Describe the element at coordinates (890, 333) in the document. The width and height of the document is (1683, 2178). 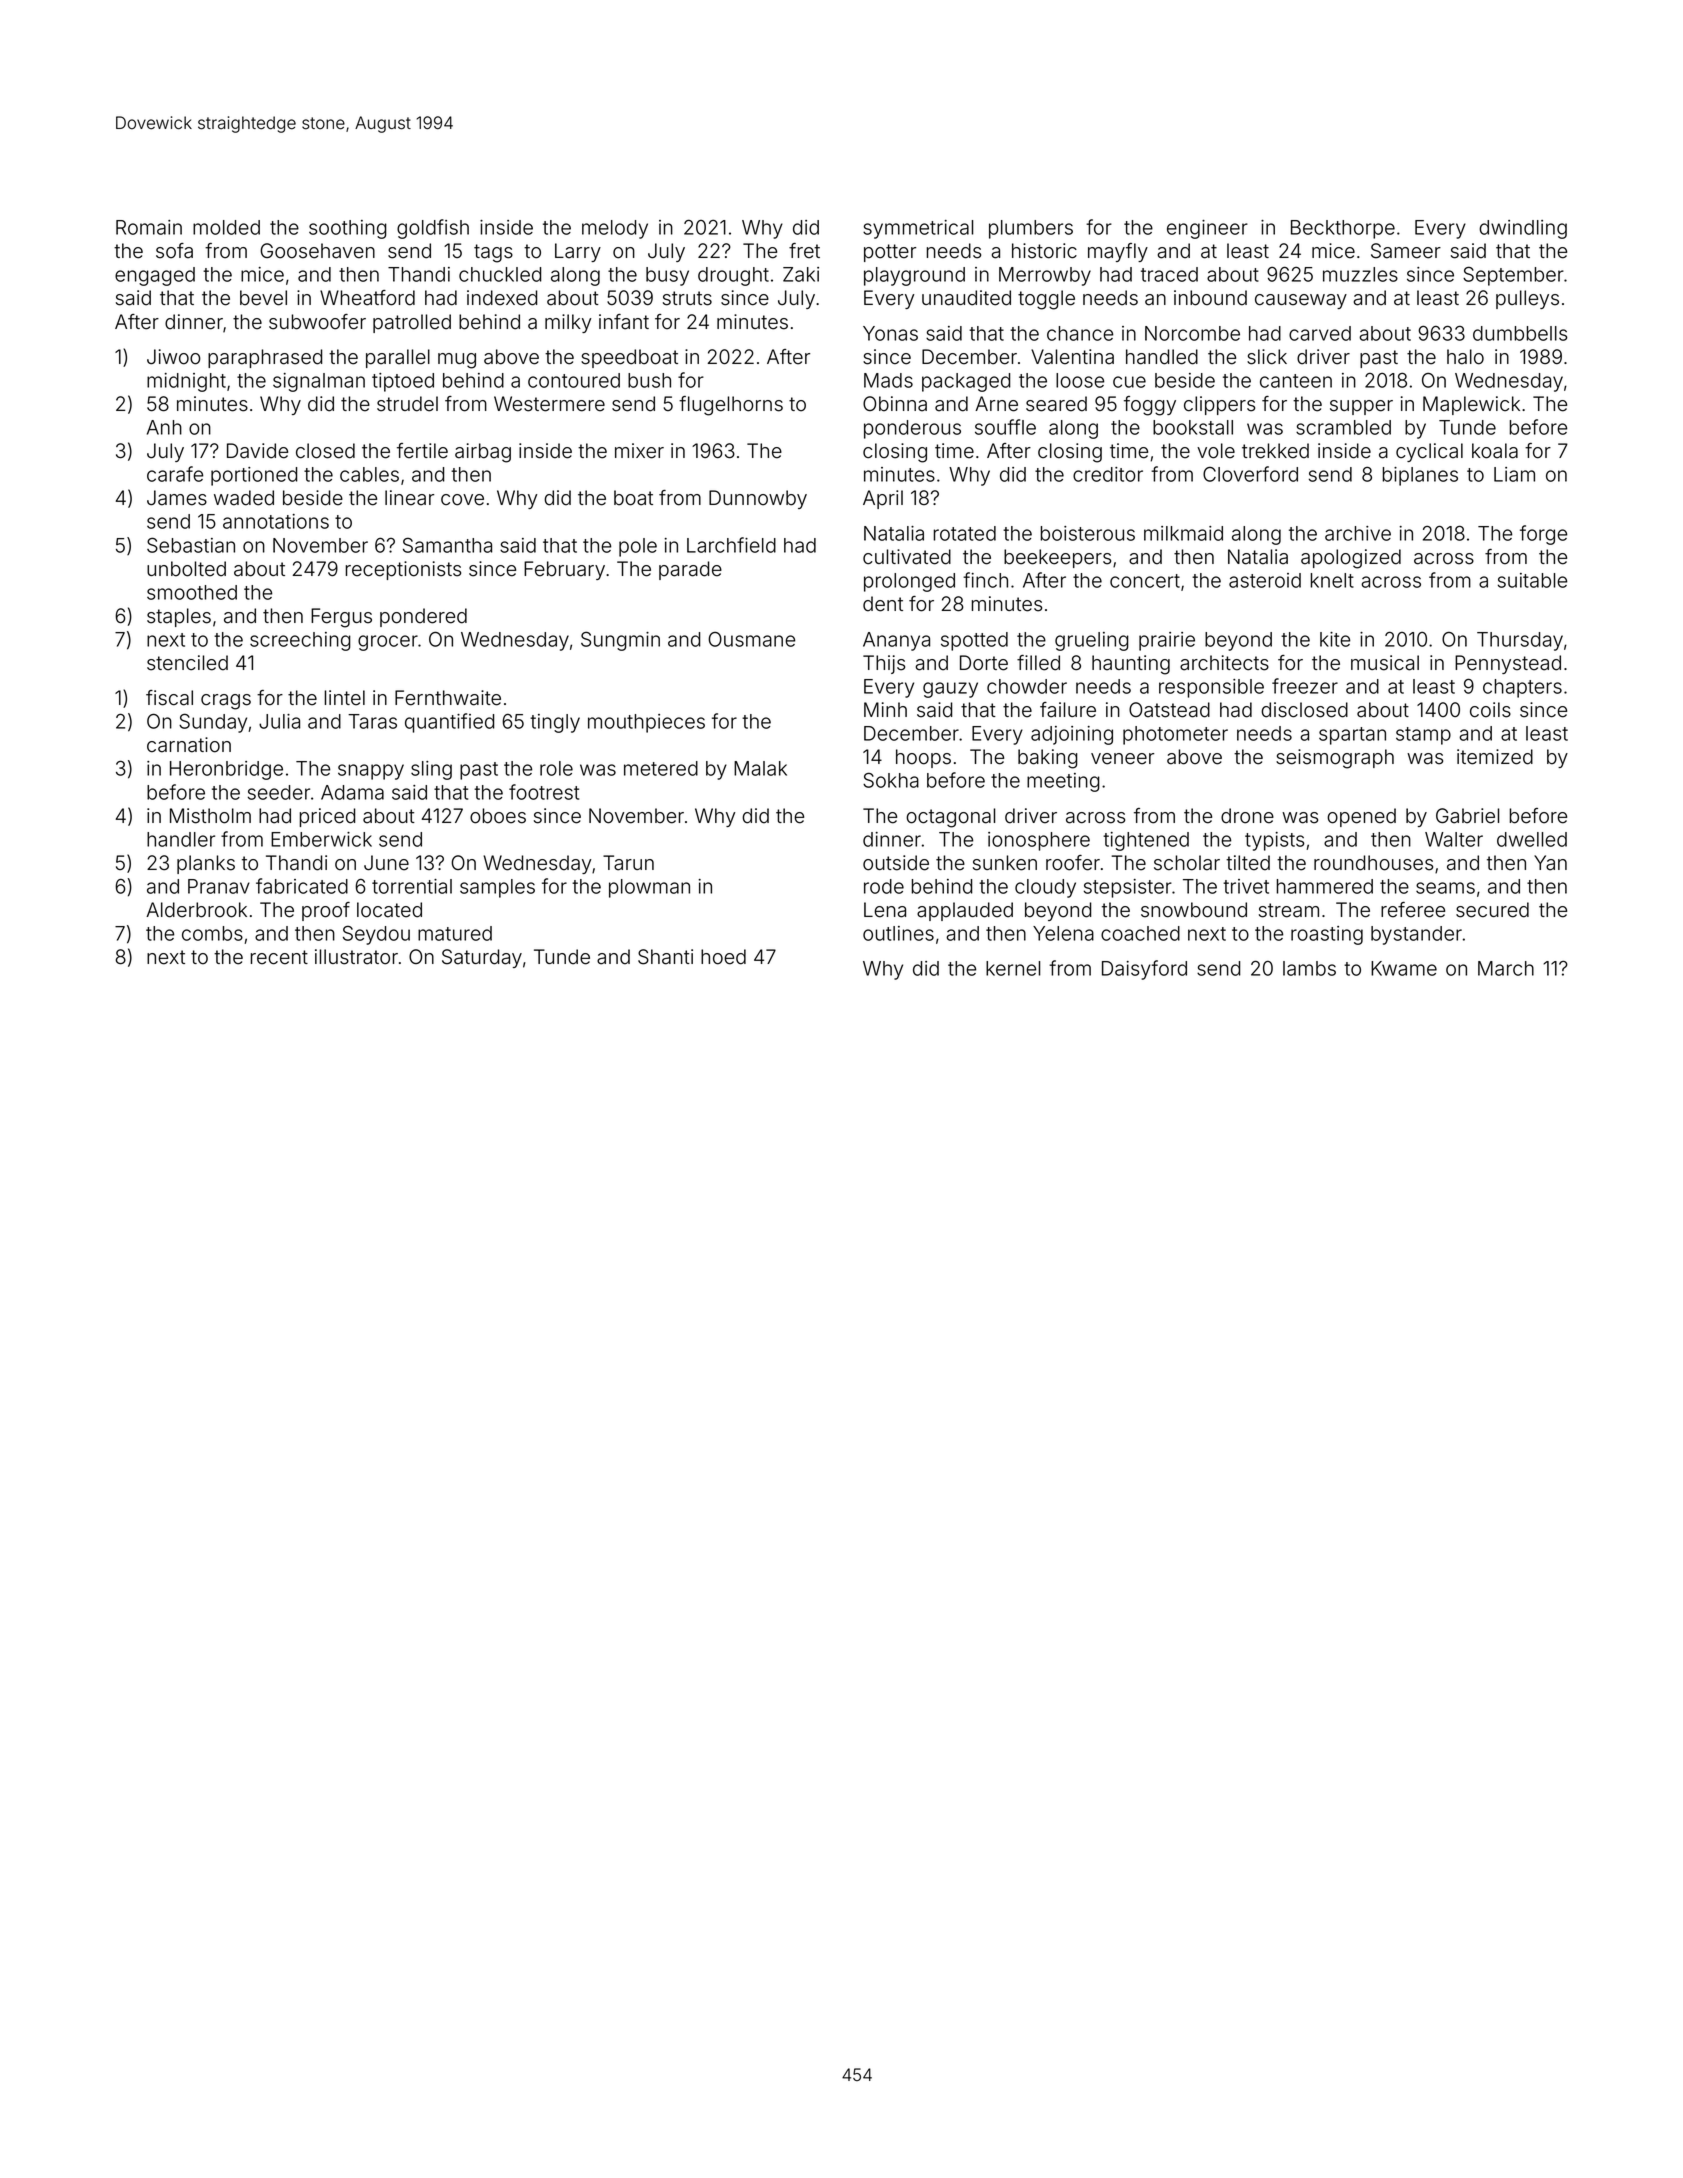
I see `Yonas` at that location.
